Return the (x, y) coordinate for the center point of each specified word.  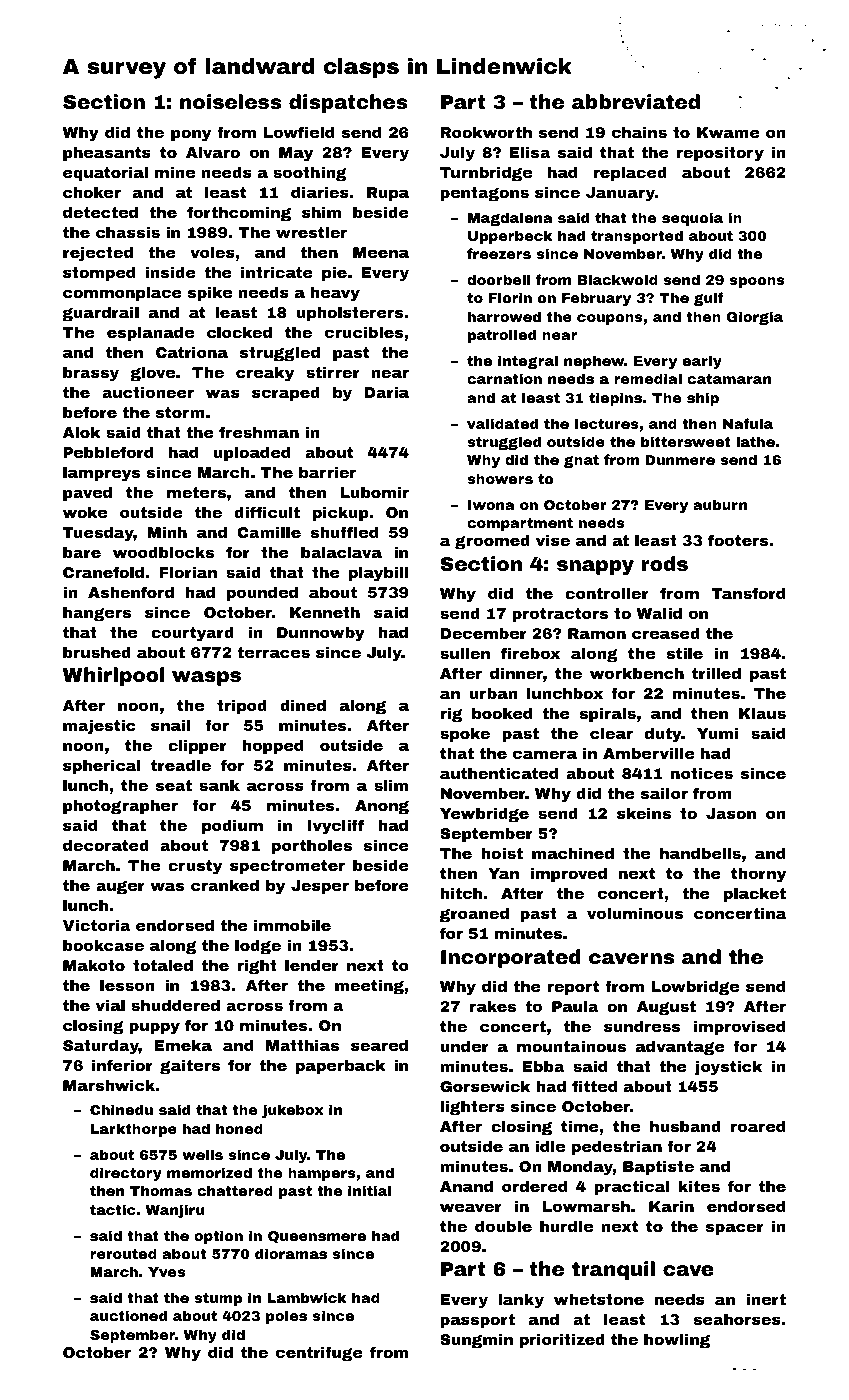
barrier (327, 472)
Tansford (748, 593)
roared (758, 1126)
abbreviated (636, 101)
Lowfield (299, 132)
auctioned (128, 1315)
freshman (259, 432)
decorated (106, 845)
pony (191, 135)
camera (545, 754)
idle (550, 1146)
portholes (312, 846)
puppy (154, 1028)
